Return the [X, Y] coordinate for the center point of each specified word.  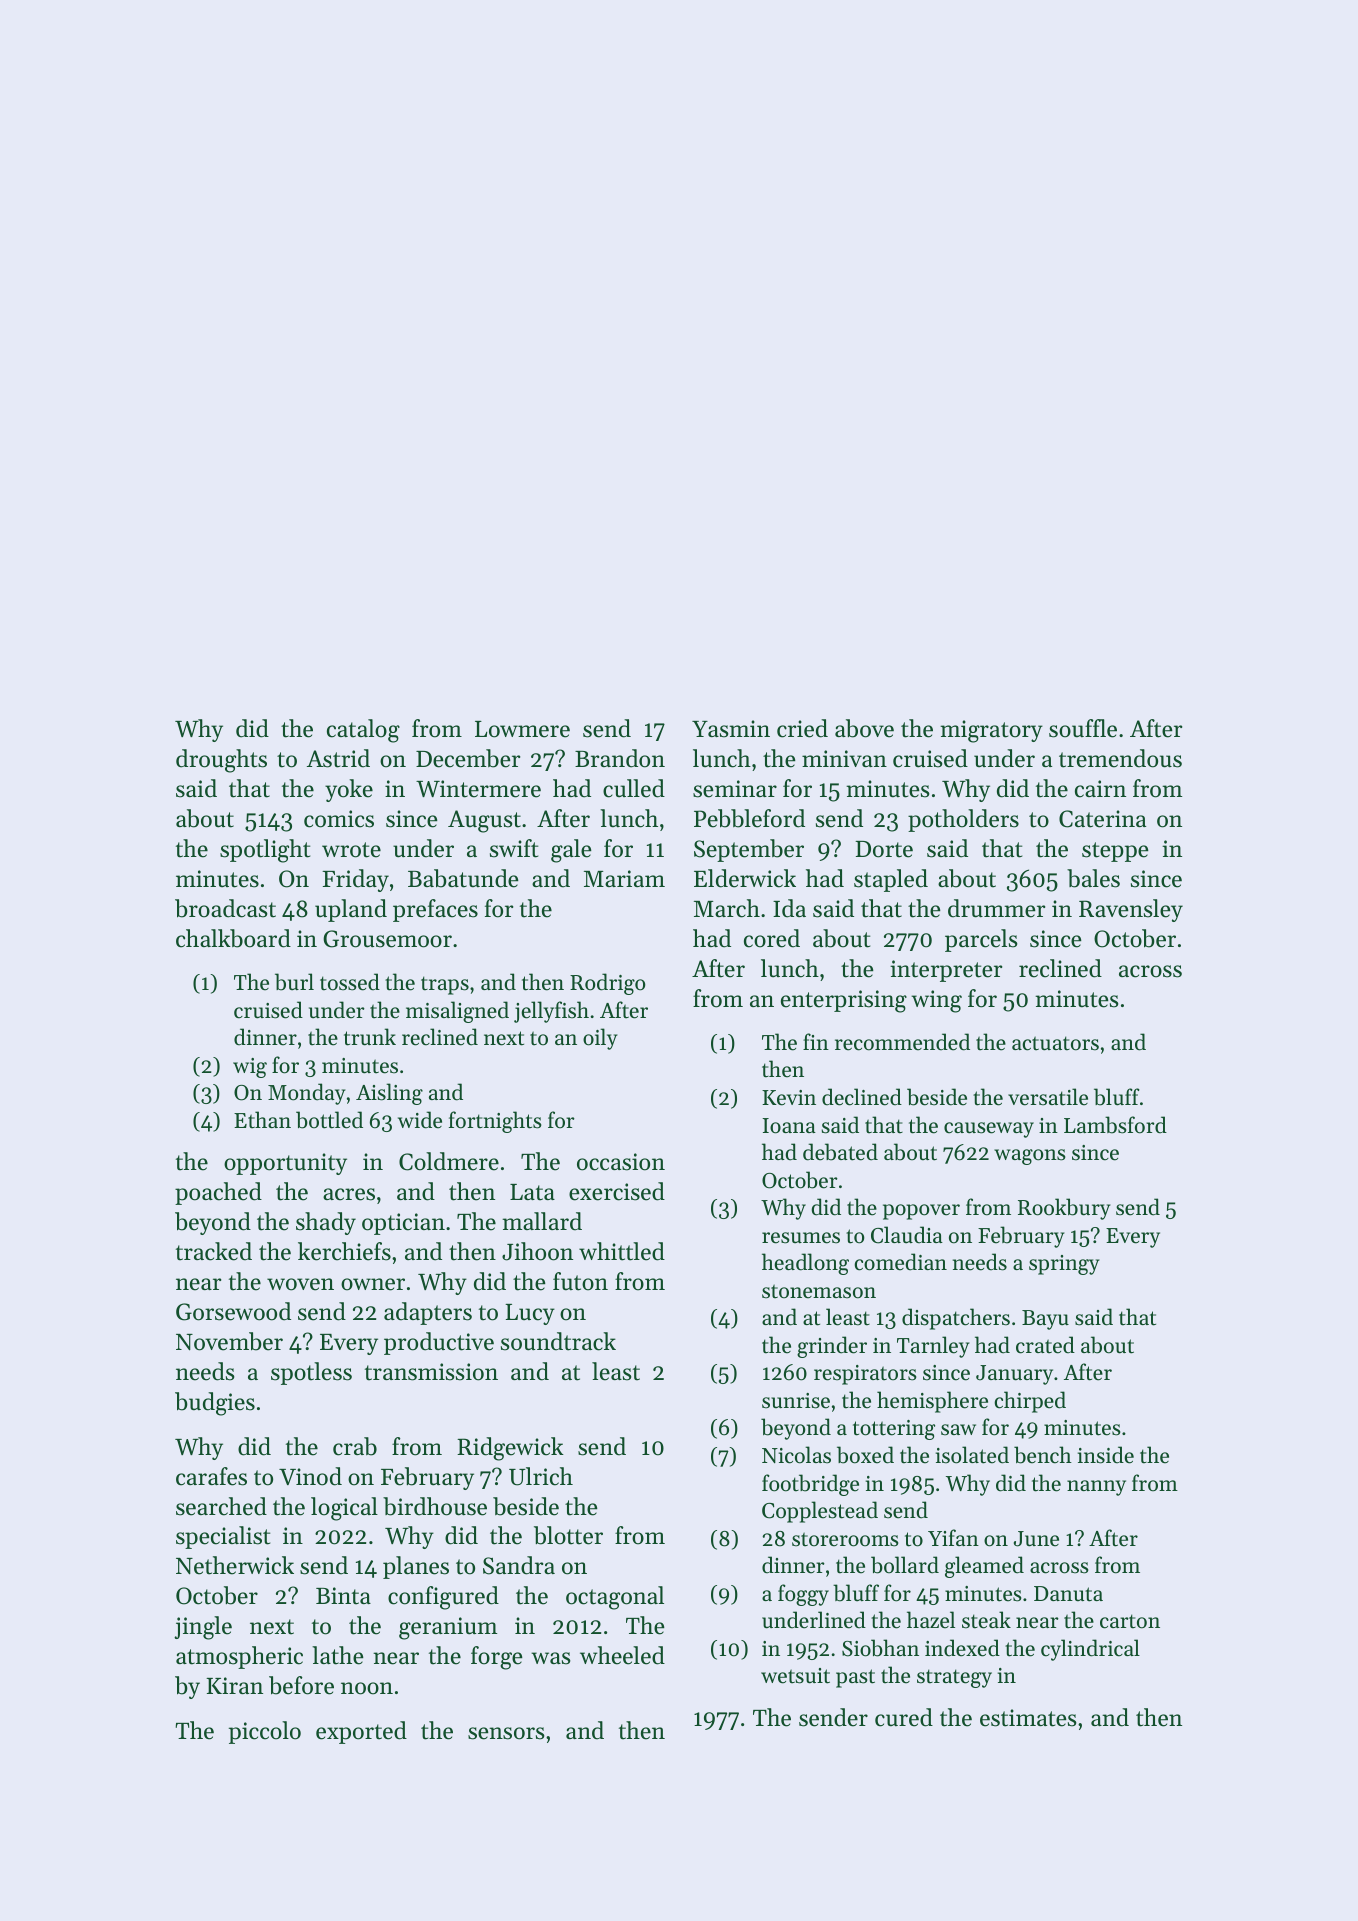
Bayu [1045, 1320]
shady [326, 1223]
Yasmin [731, 729]
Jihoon [537, 1251]
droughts [221, 761]
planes [416, 1567]
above [864, 728]
